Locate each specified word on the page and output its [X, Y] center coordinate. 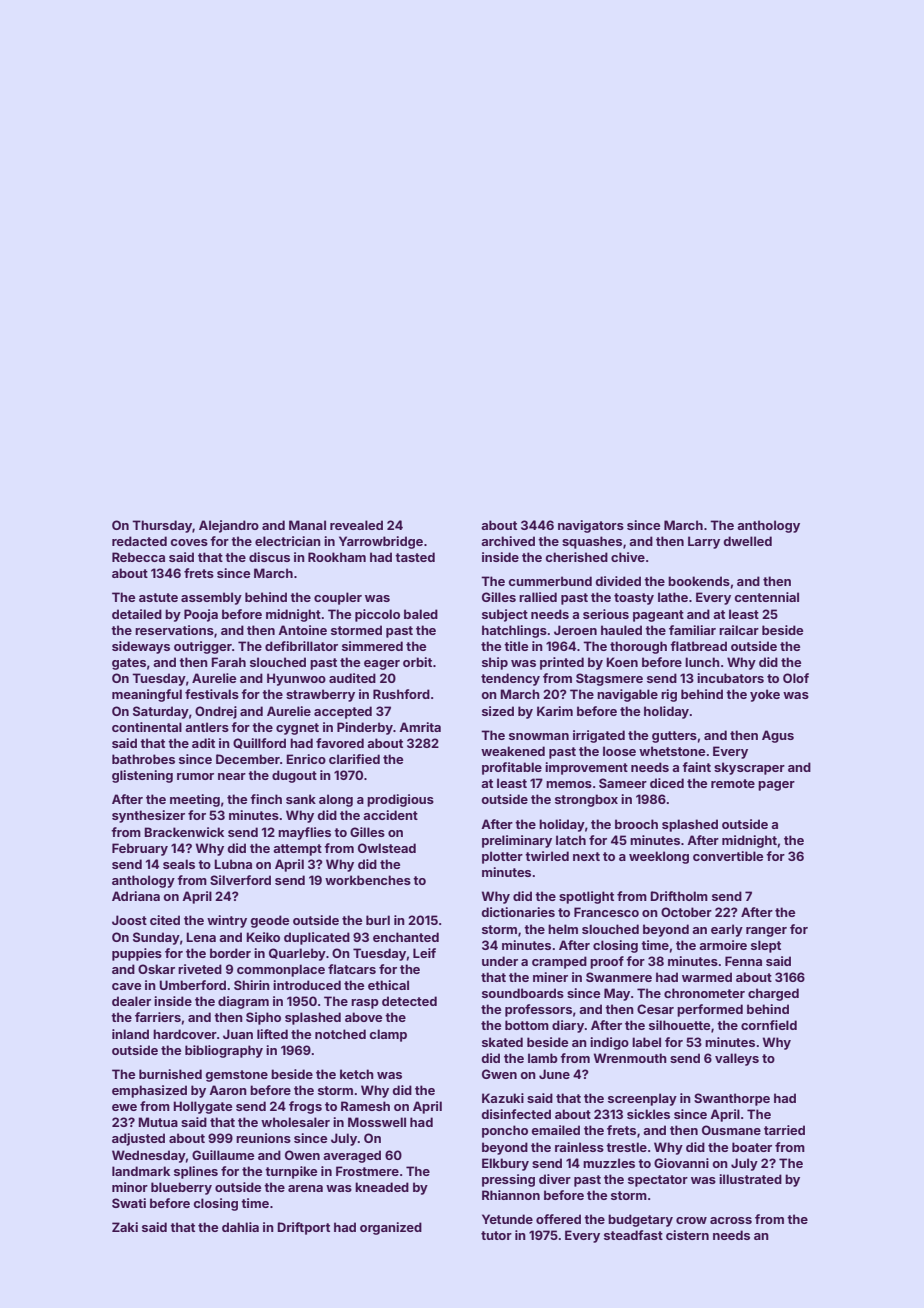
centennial [766, 597]
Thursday [162, 526]
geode [269, 921]
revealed [356, 525]
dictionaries [518, 912]
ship [495, 663]
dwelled [747, 541]
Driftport [303, 1228]
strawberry [320, 695]
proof [607, 962]
